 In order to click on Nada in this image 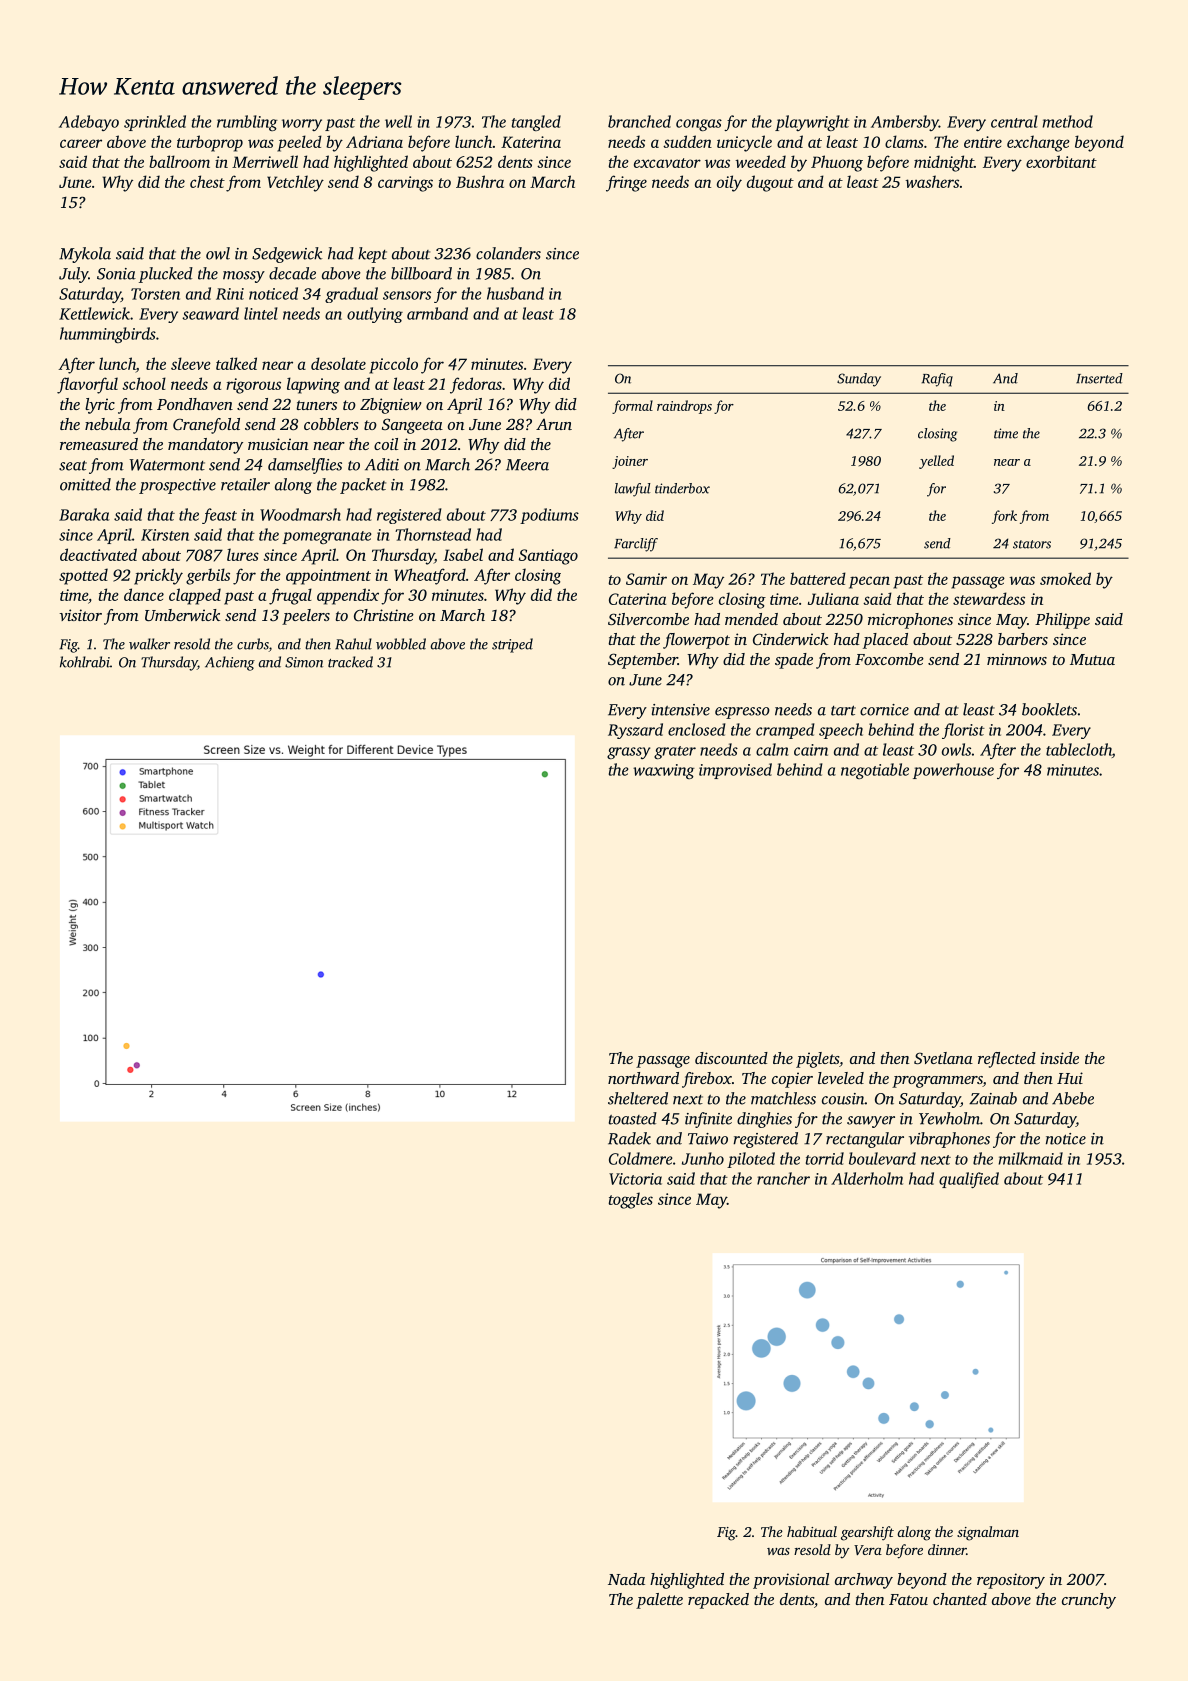, I will do `click(626, 1579)`.
